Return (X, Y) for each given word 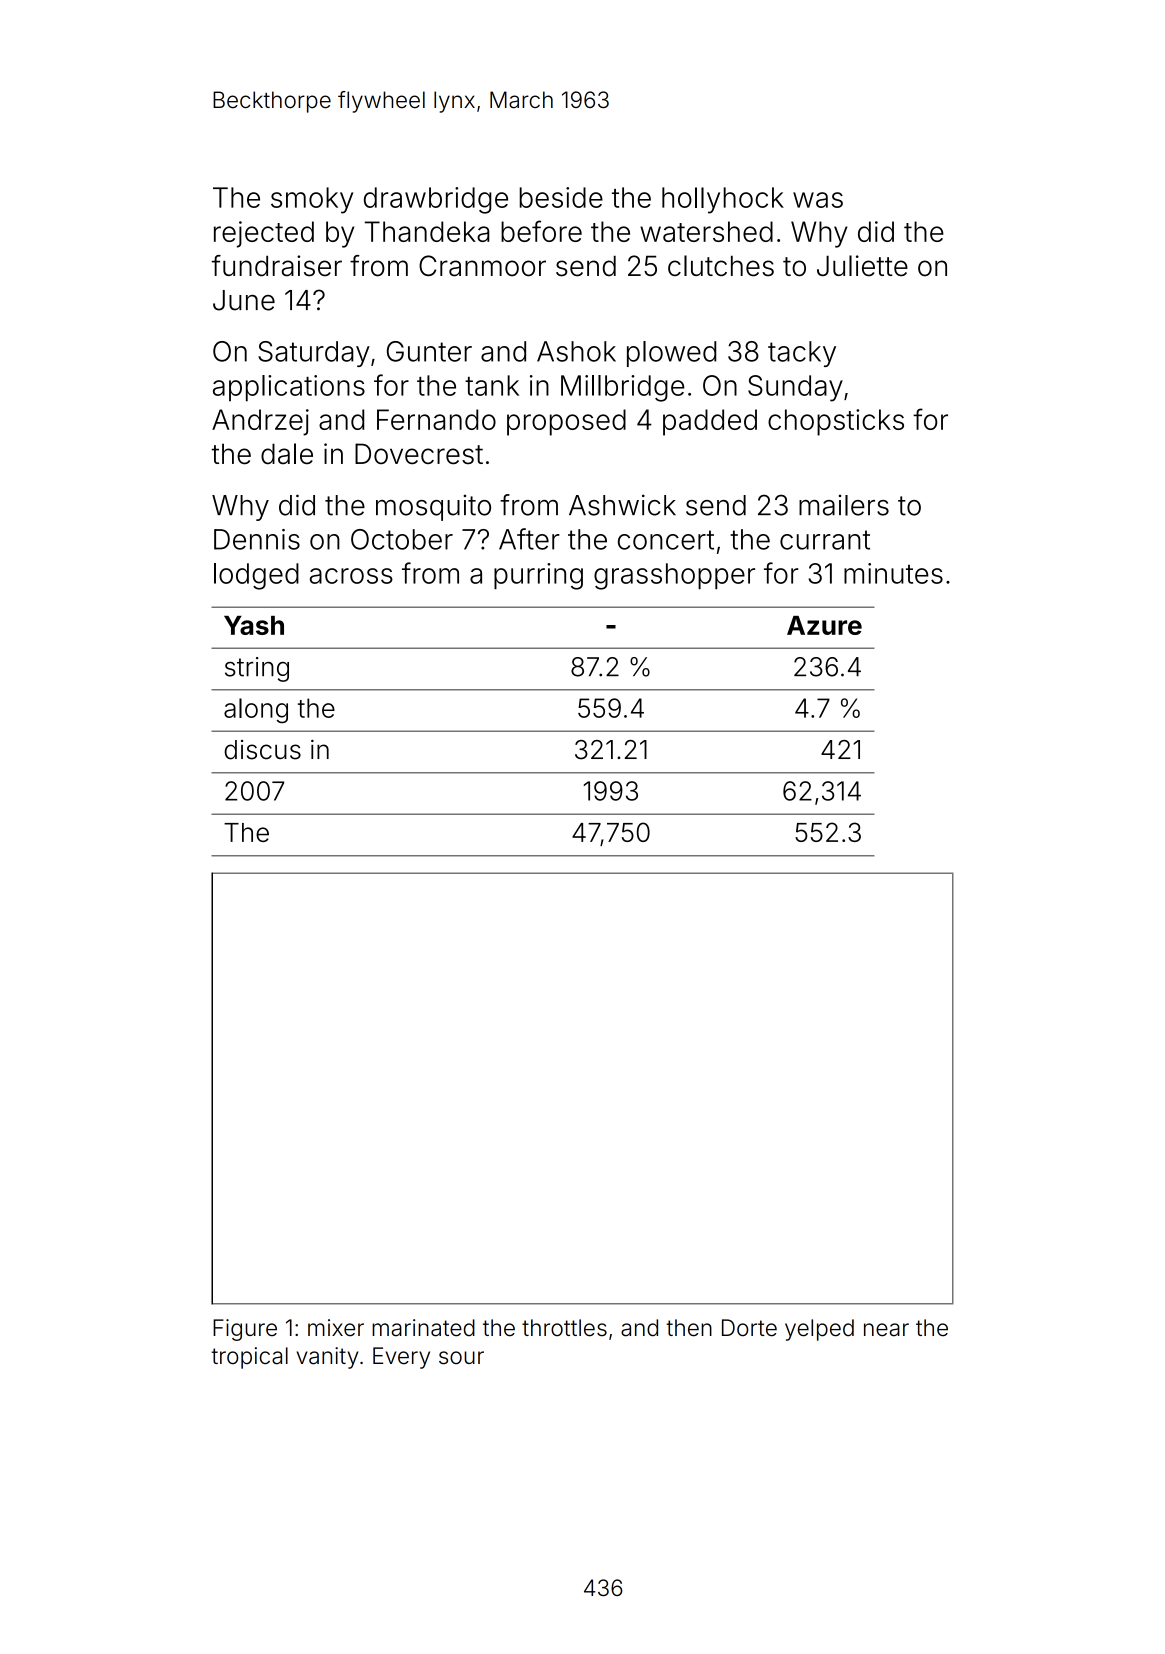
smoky (312, 200)
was (818, 200)
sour (461, 1358)
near (886, 1330)
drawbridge (436, 200)
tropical (249, 1358)
